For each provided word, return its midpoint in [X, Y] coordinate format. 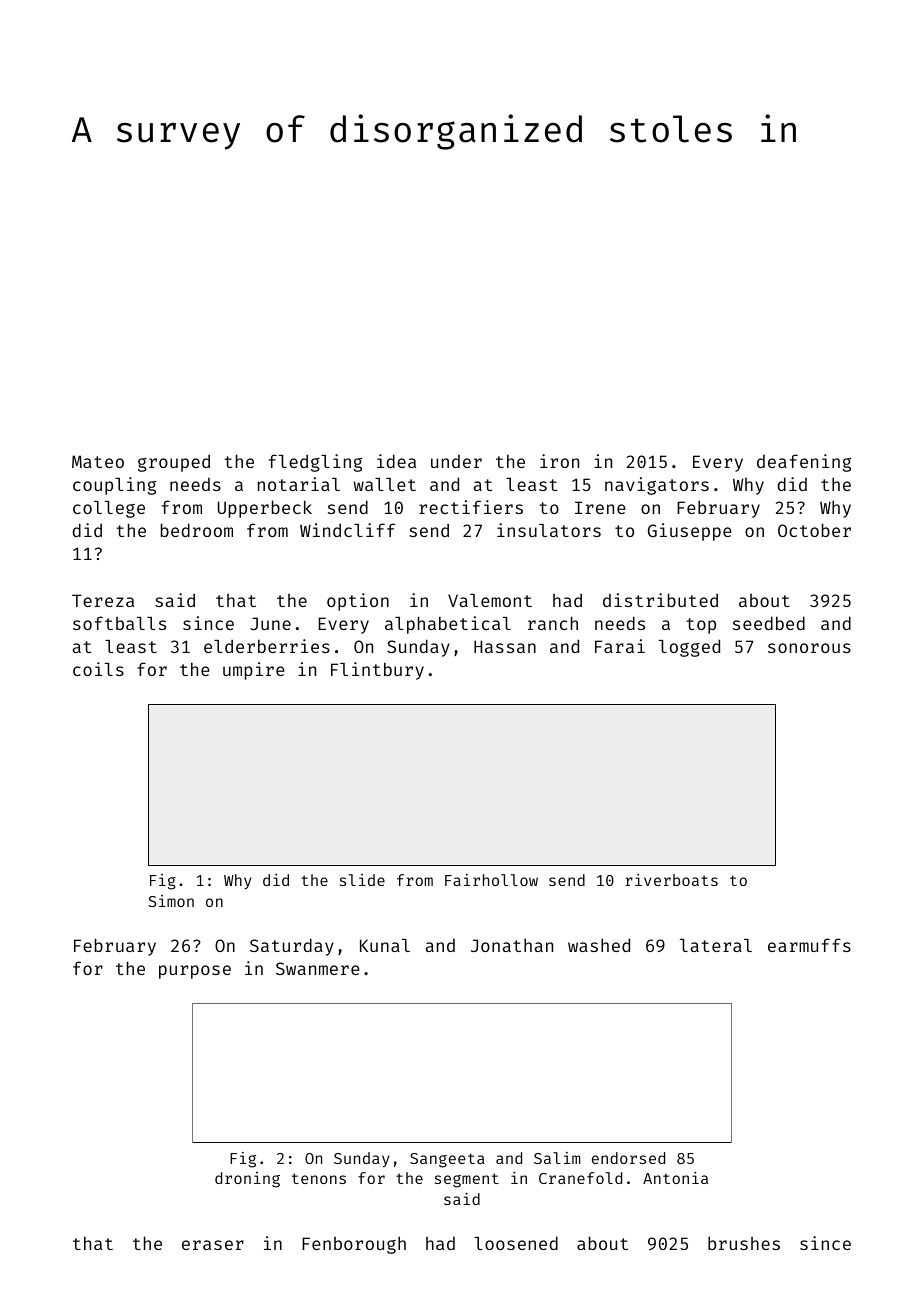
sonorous [809, 648]
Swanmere [318, 968]
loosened [516, 1243]
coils [98, 669]
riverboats [671, 880]
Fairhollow [491, 880]
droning [247, 1180]
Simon [171, 901]
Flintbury [377, 671]
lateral [716, 945]
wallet [384, 484]
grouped [174, 463]
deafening [804, 463]
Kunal [385, 945]
